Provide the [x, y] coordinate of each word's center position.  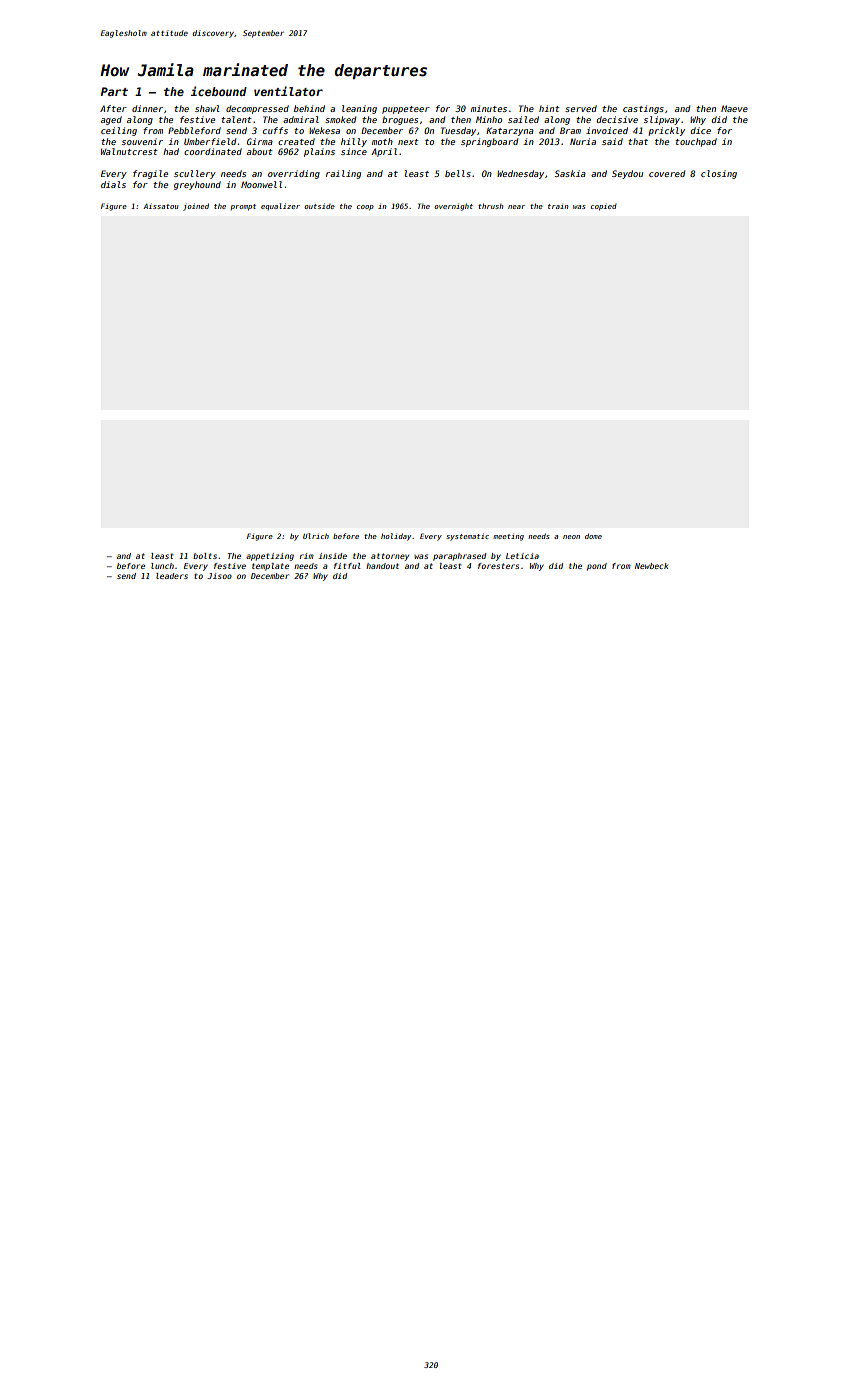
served [581, 108]
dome [593, 536]
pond [597, 567]
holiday [396, 537]
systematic [467, 537]
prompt [243, 207]
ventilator [288, 91]
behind [309, 108]
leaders [172, 576]
